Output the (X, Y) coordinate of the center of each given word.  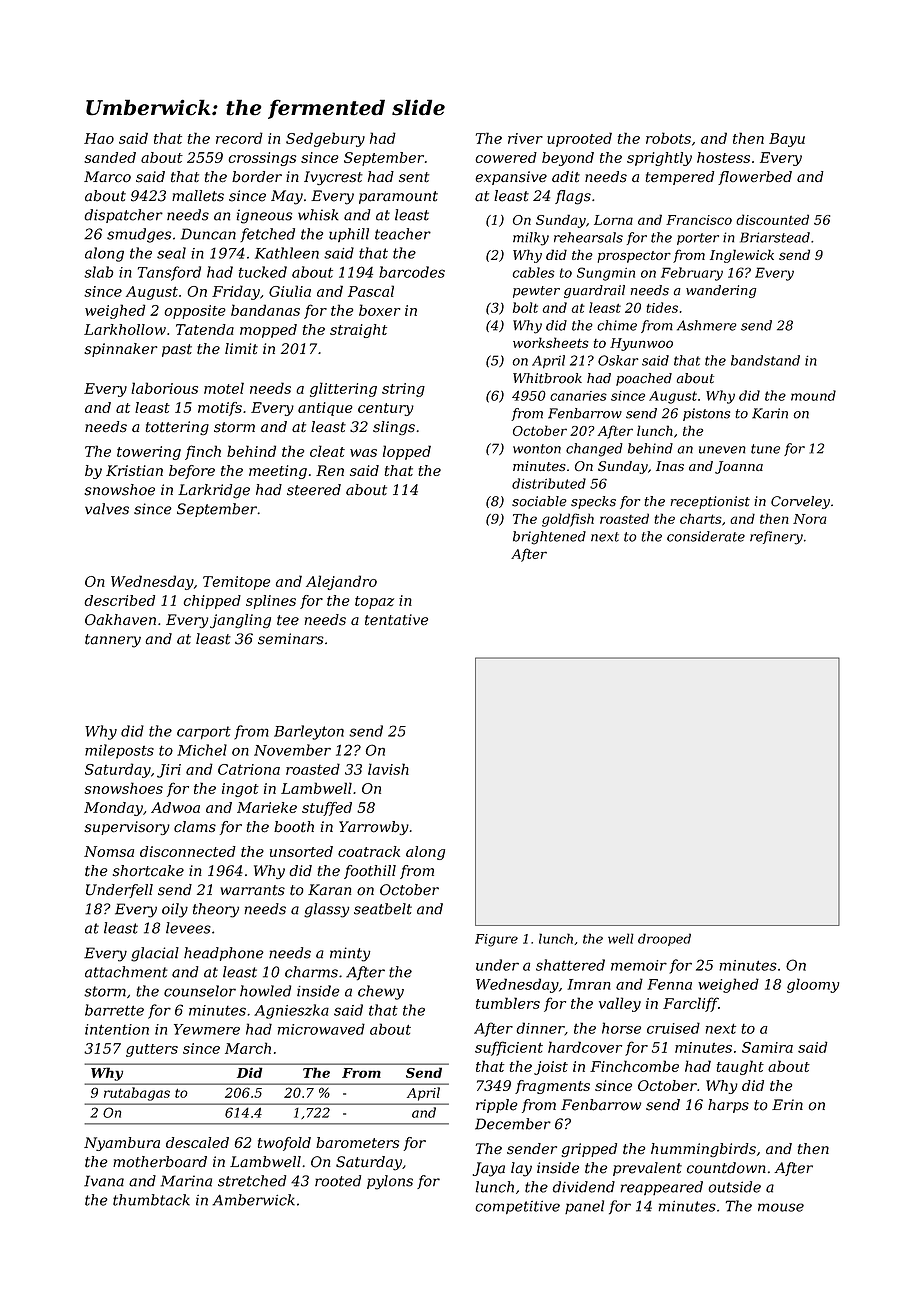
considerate (706, 536)
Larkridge (214, 491)
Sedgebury (325, 139)
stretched (252, 1181)
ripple (497, 1106)
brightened (549, 538)
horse (621, 1028)
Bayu (787, 140)
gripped (589, 1150)
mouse (781, 1207)
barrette (114, 1010)
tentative (396, 620)
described (119, 600)
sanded (110, 157)
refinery (776, 538)
